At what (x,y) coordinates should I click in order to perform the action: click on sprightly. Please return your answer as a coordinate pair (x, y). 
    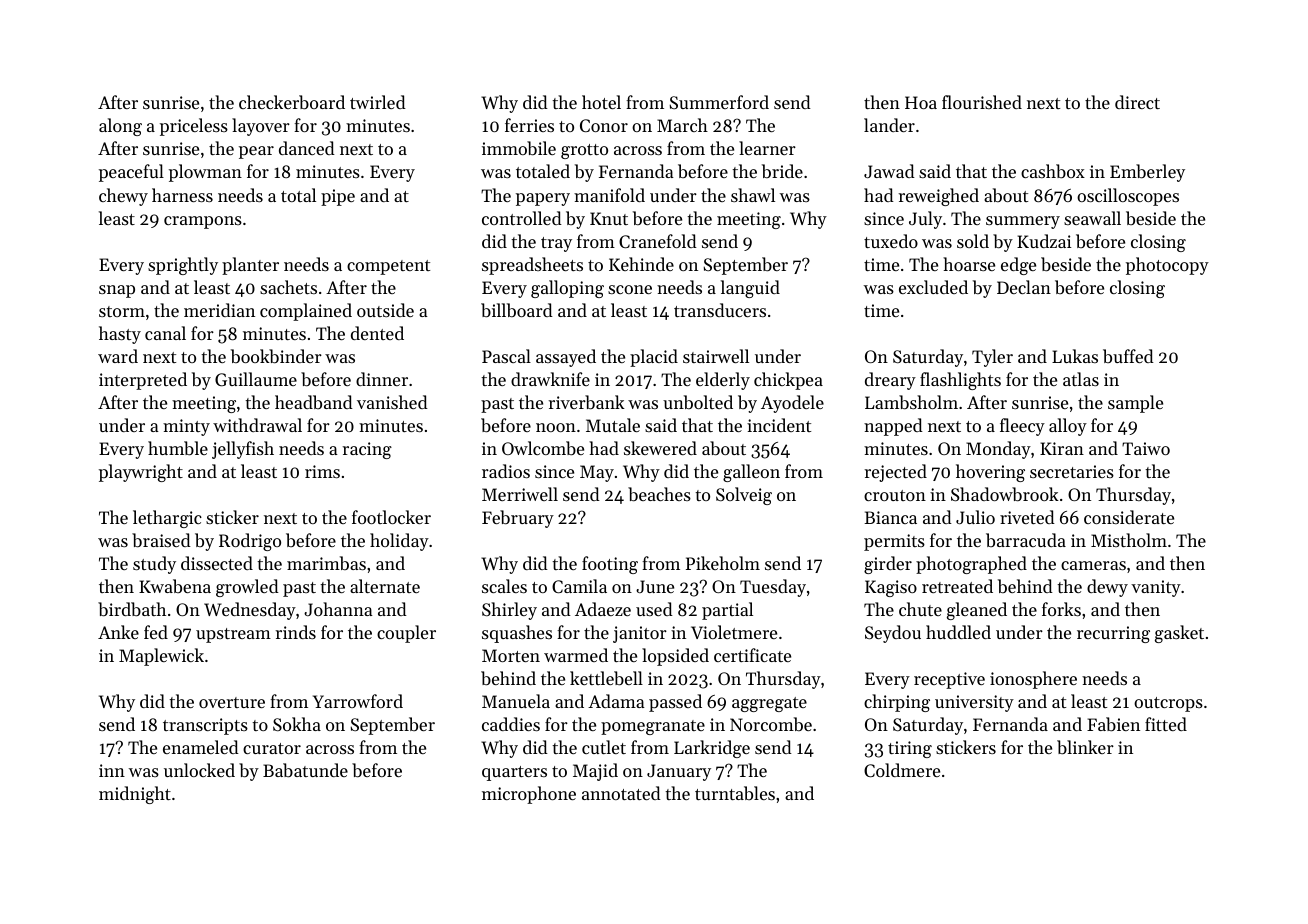
    Looking at the image, I should click on (183, 266).
